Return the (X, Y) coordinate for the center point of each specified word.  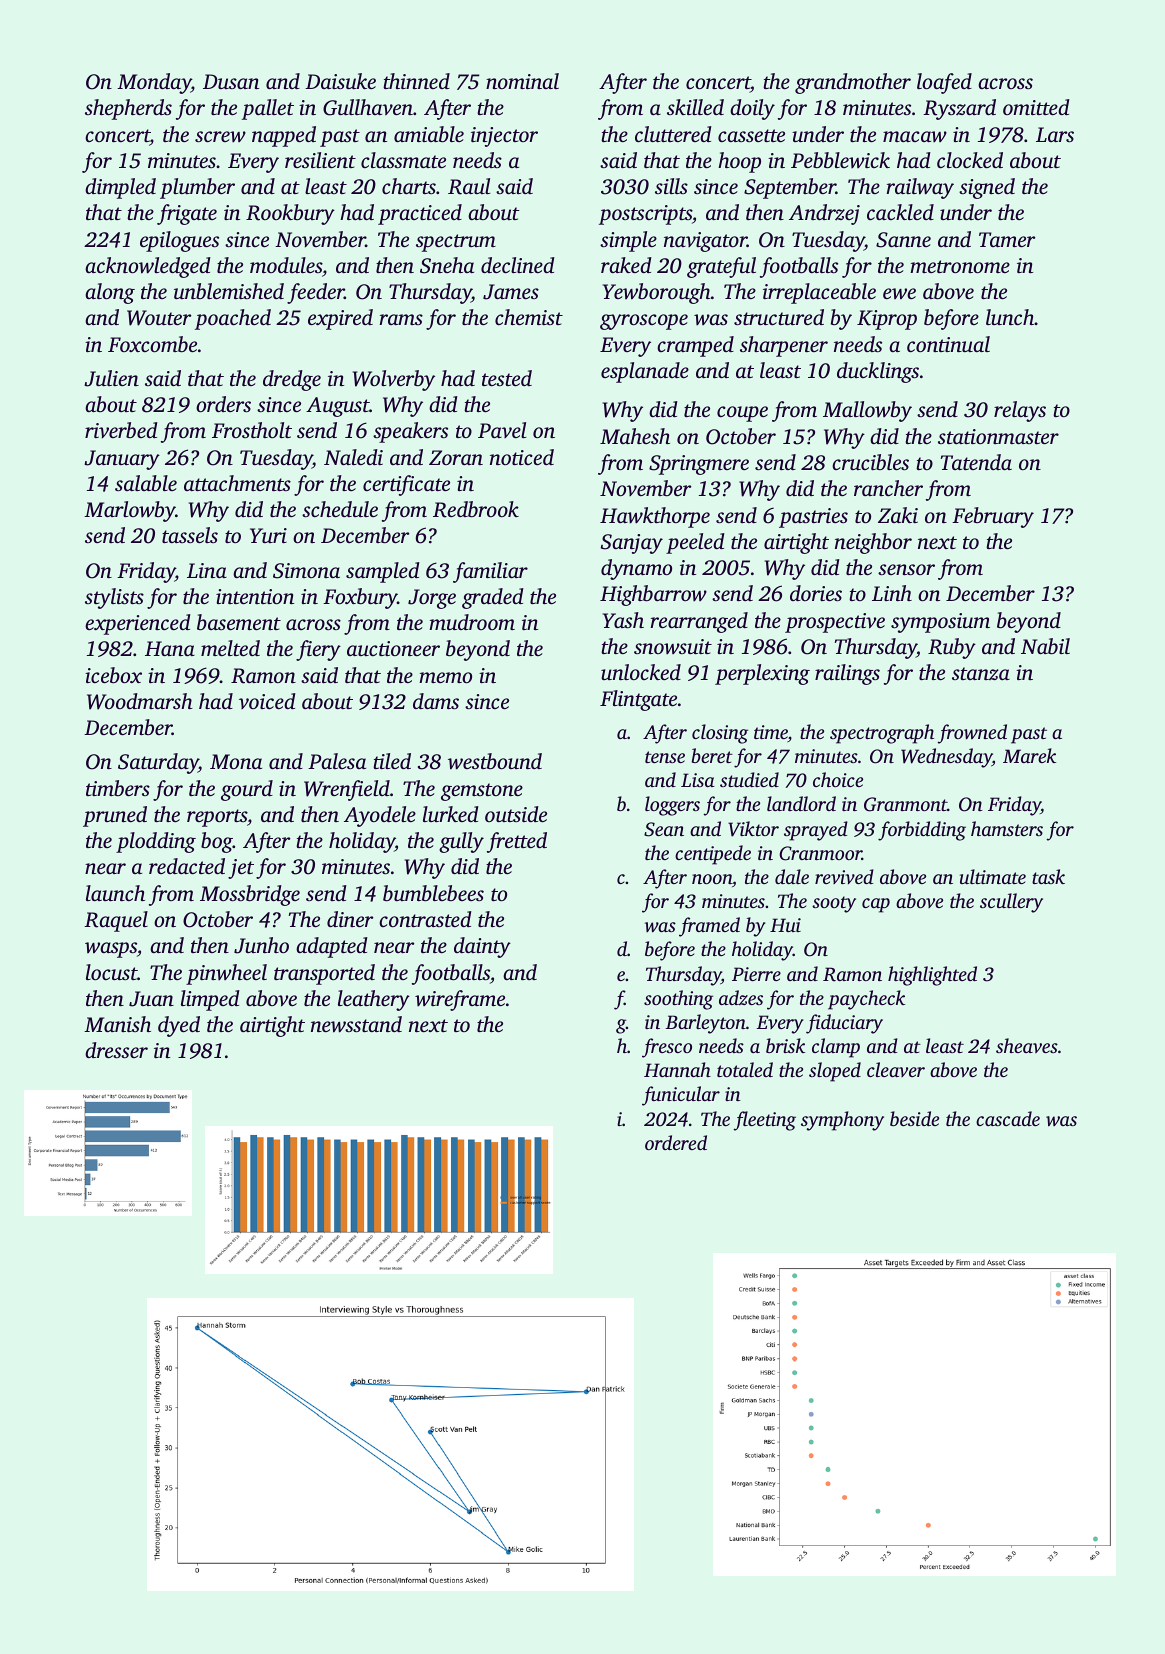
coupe (742, 414)
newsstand (356, 1024)
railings (847, 674)
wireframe (460, 1000)
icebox (113, 675)
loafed (944, 83)
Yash (623, 620)
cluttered (673, 134)
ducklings (878, 372)
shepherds (128, 109)
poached (233, 319)
